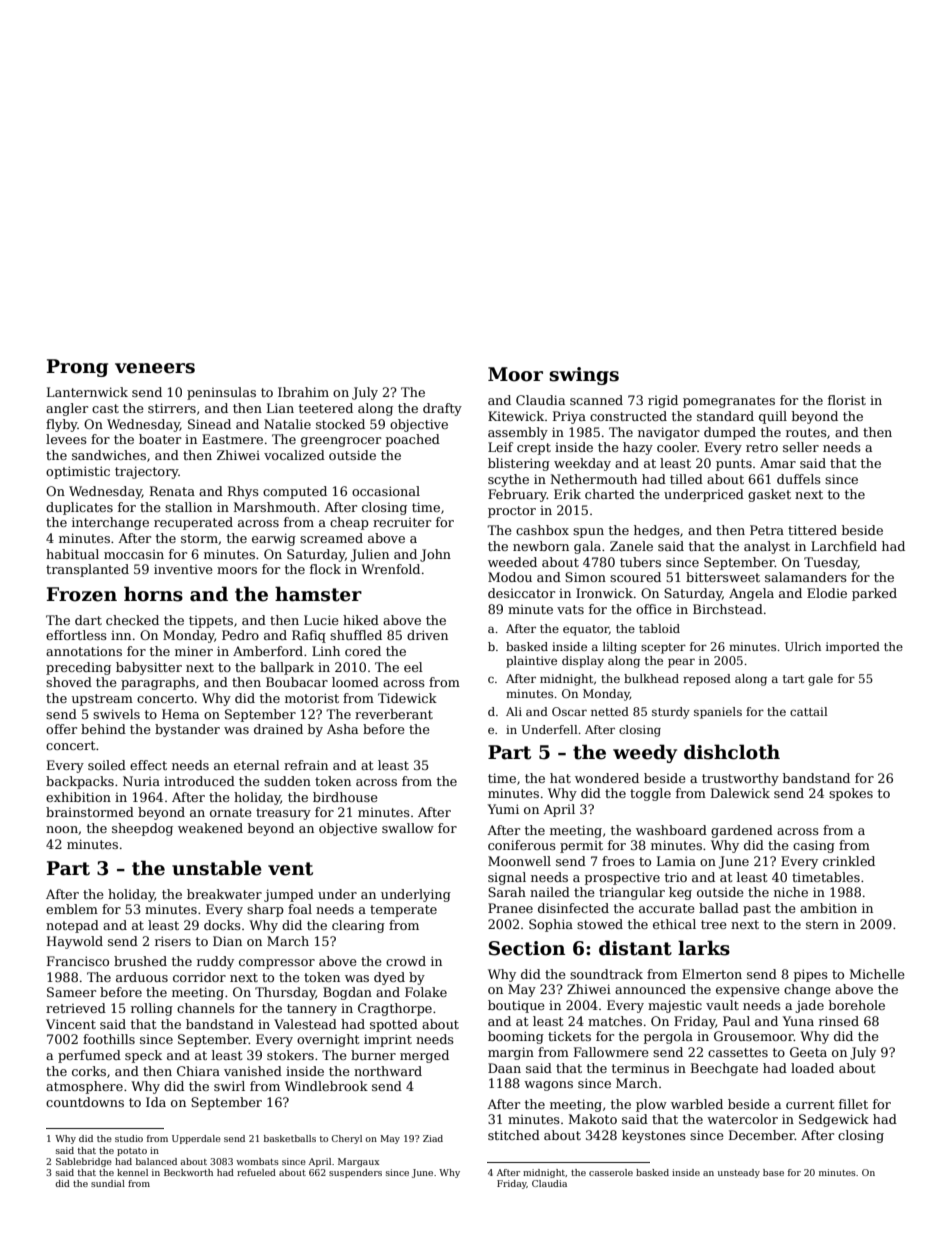 The image size is (952, 1233). I want to click on crinkled, so click(849, 861).
